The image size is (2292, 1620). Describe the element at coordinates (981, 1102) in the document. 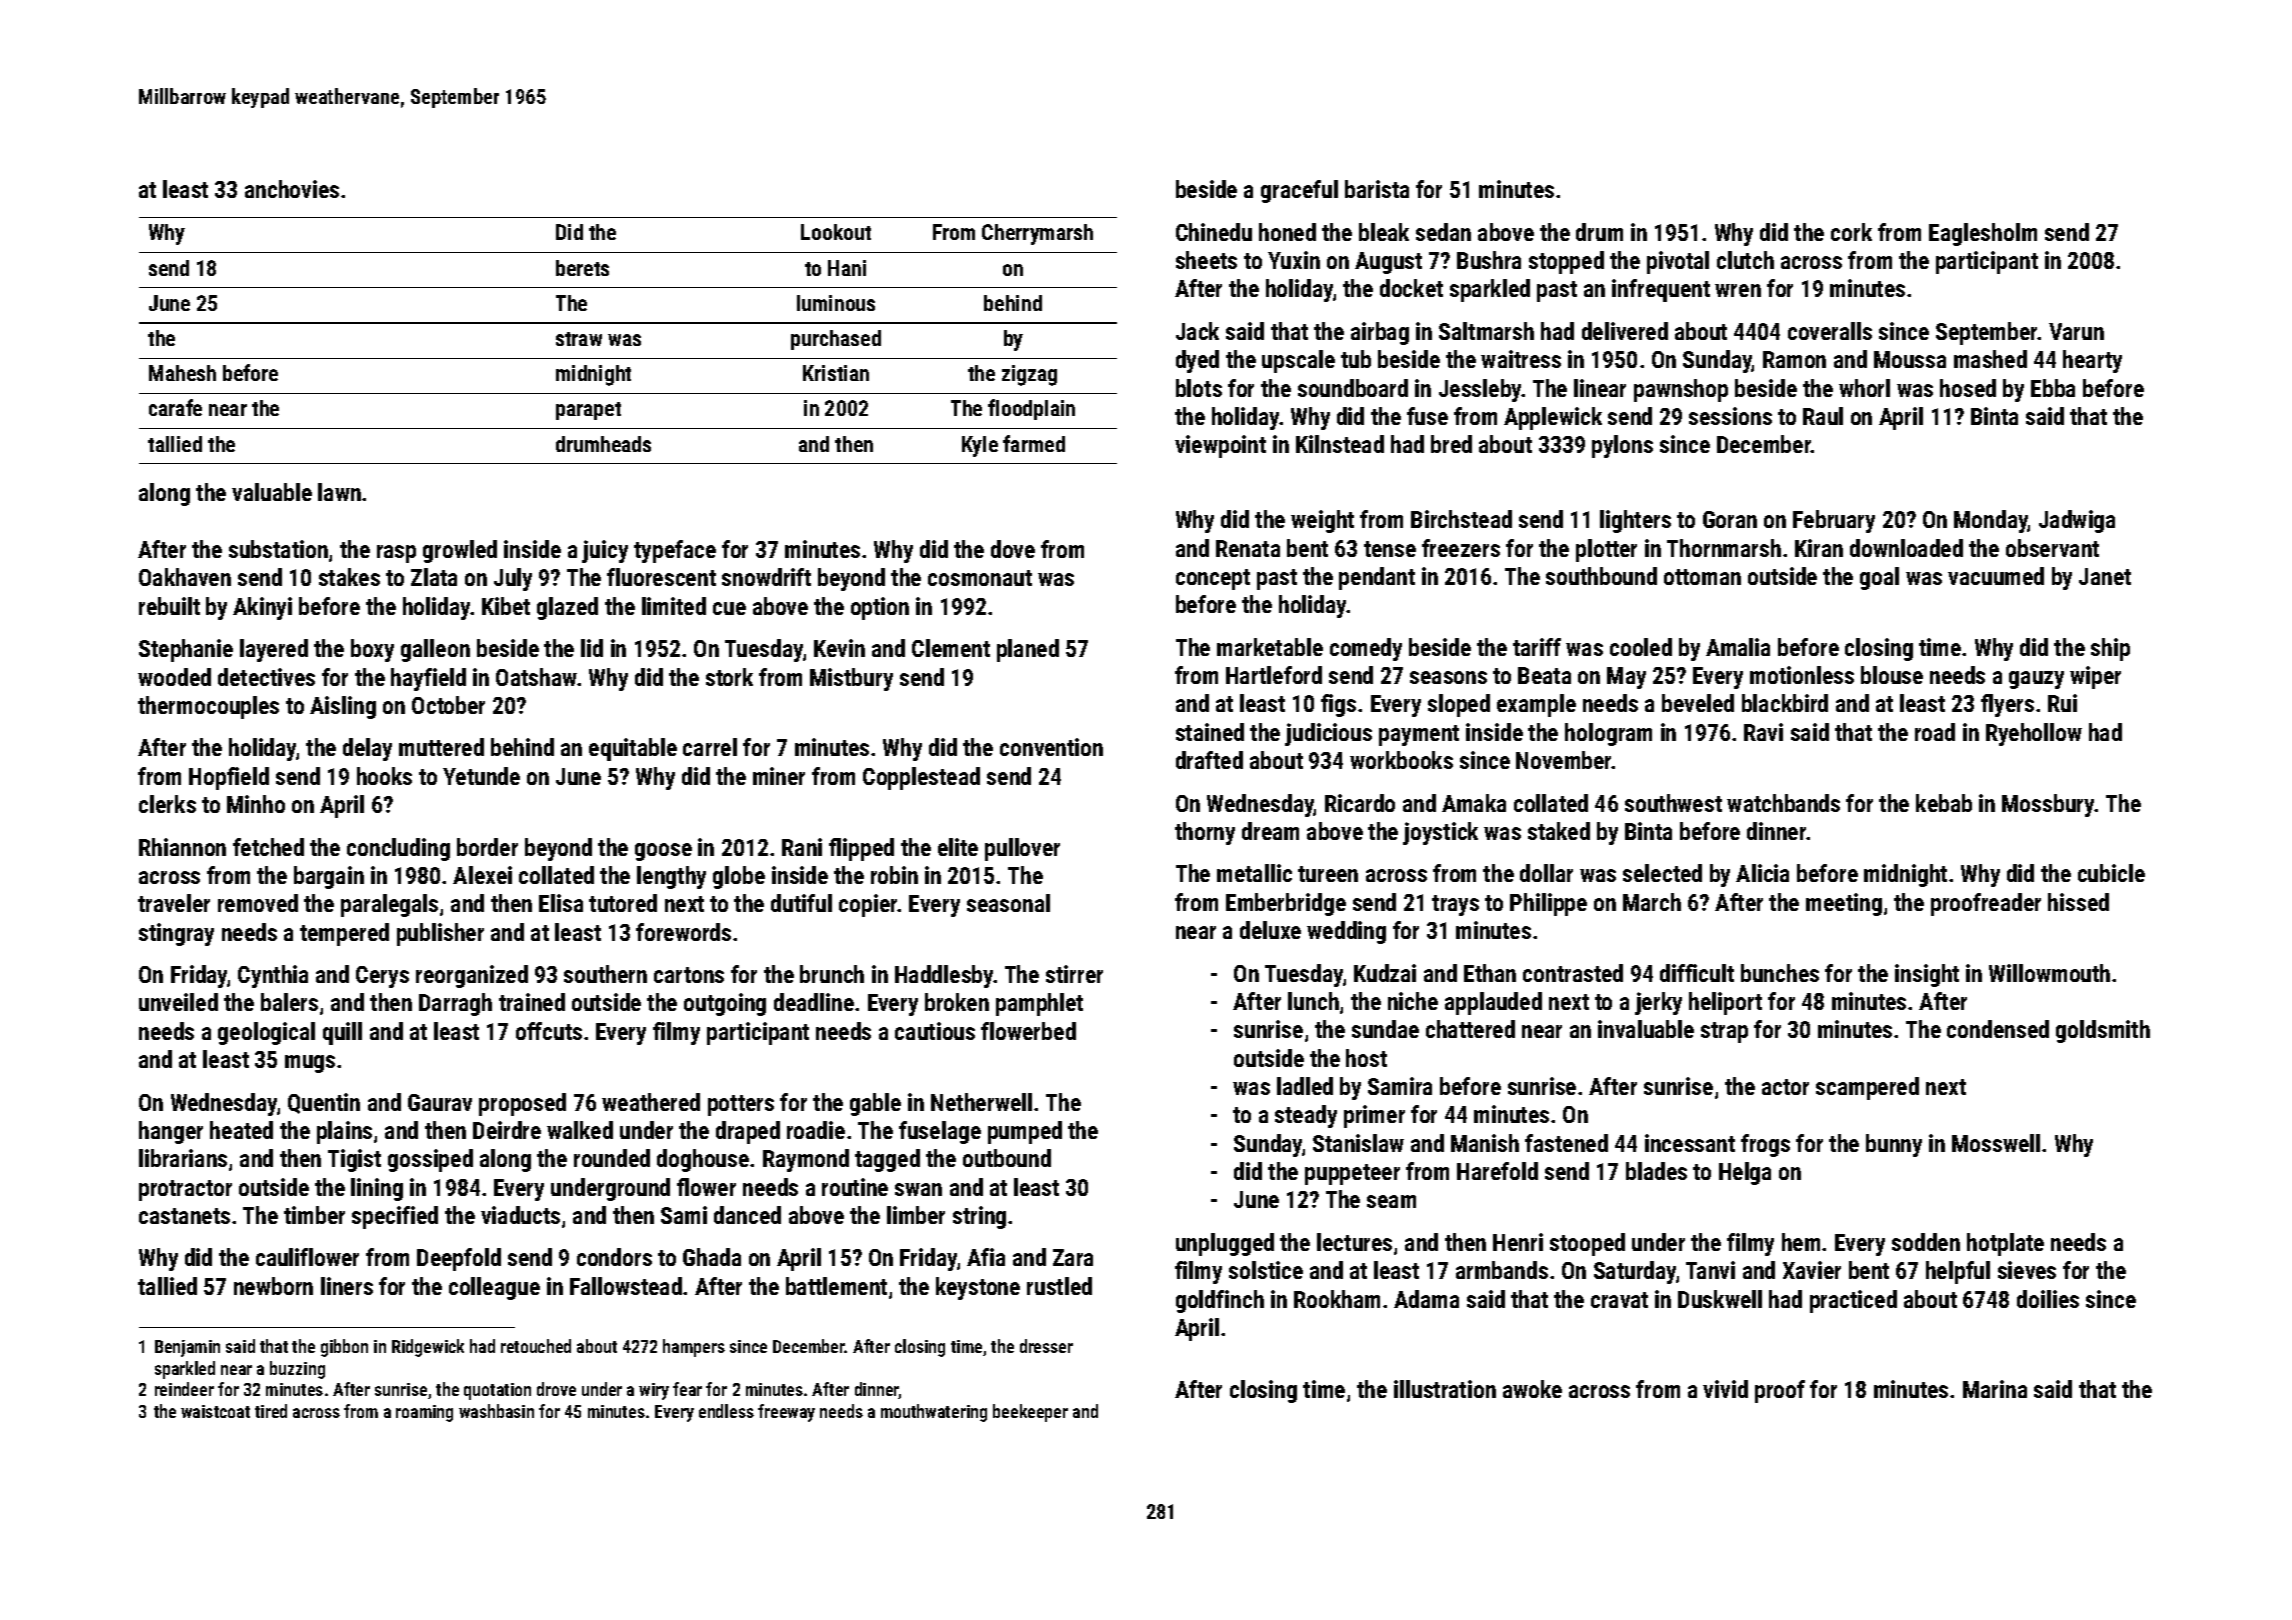

I see `Netherwell` at that location.
